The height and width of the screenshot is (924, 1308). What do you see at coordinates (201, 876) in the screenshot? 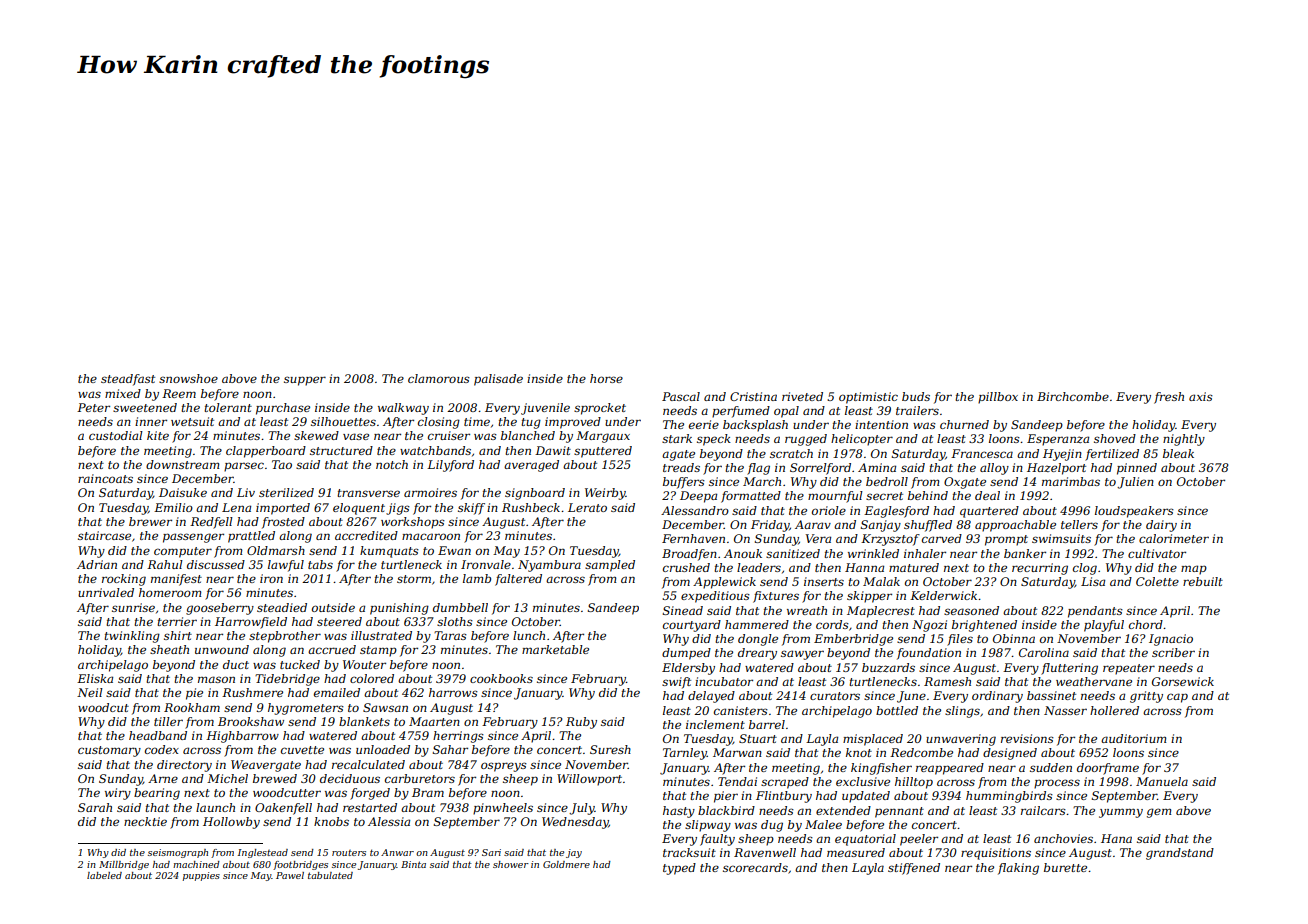
I see `puppies` at bounding box center [201, 876].
